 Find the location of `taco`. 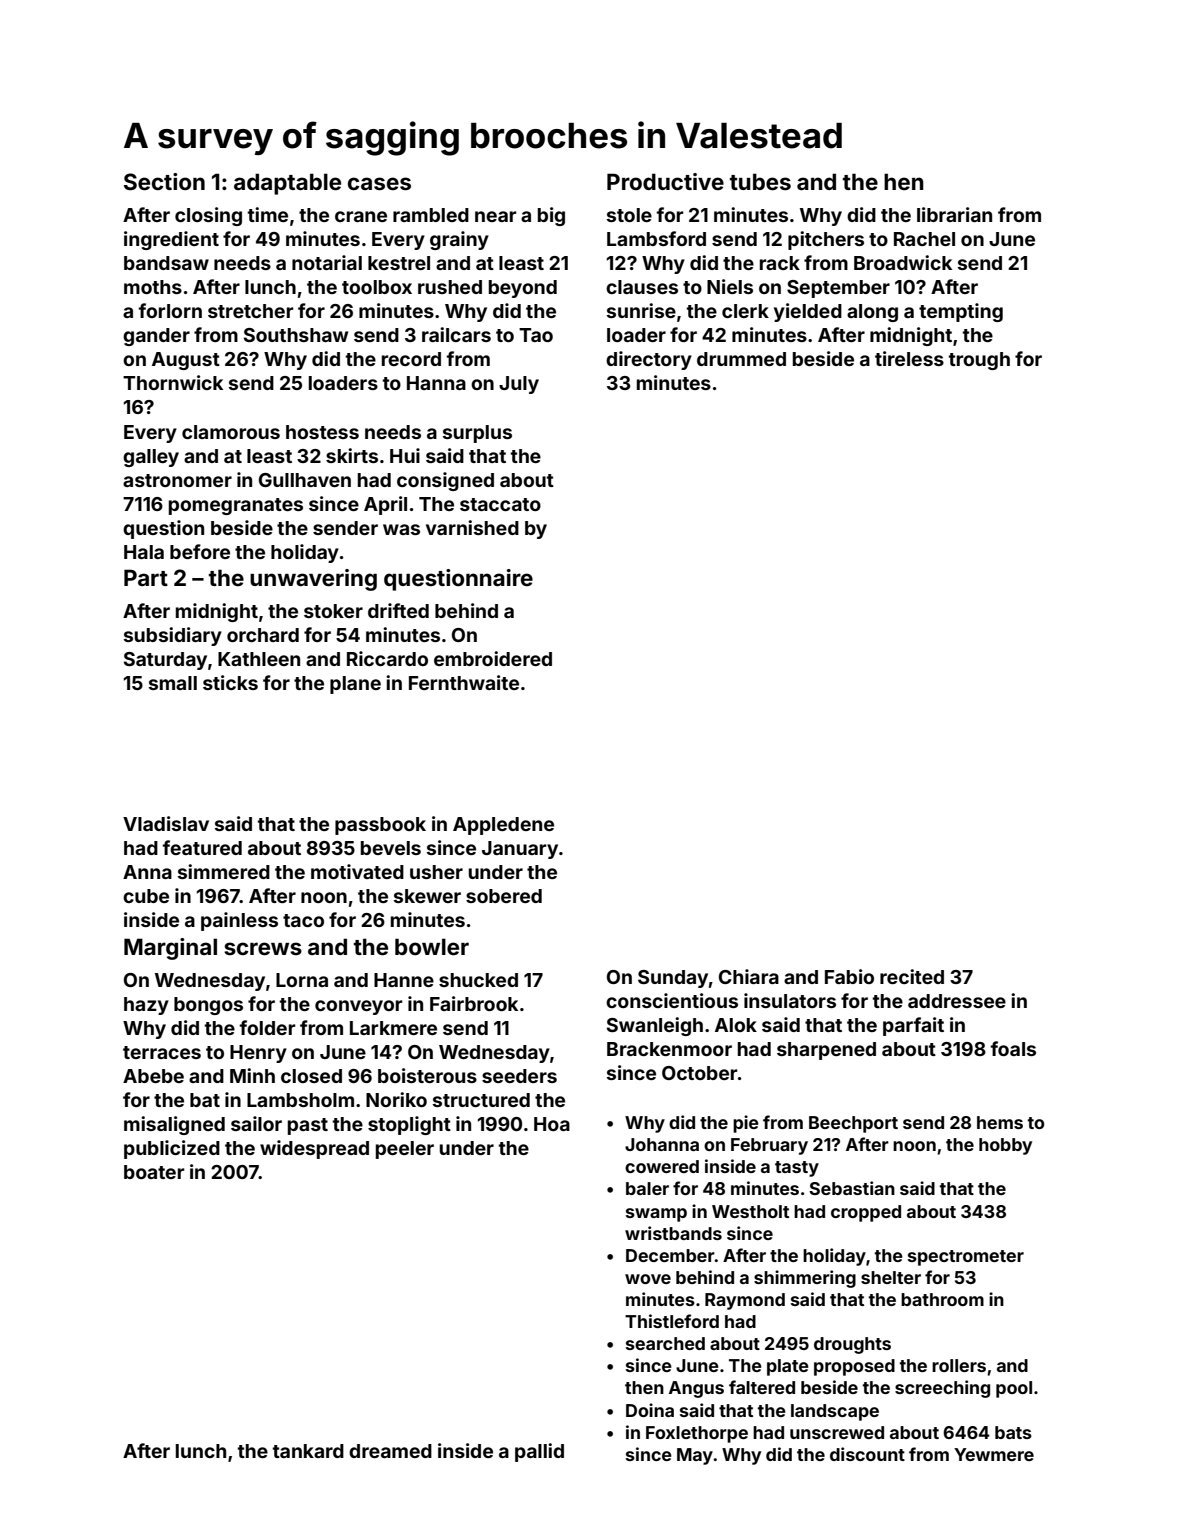

taco is located at coordinates (303, 920).
